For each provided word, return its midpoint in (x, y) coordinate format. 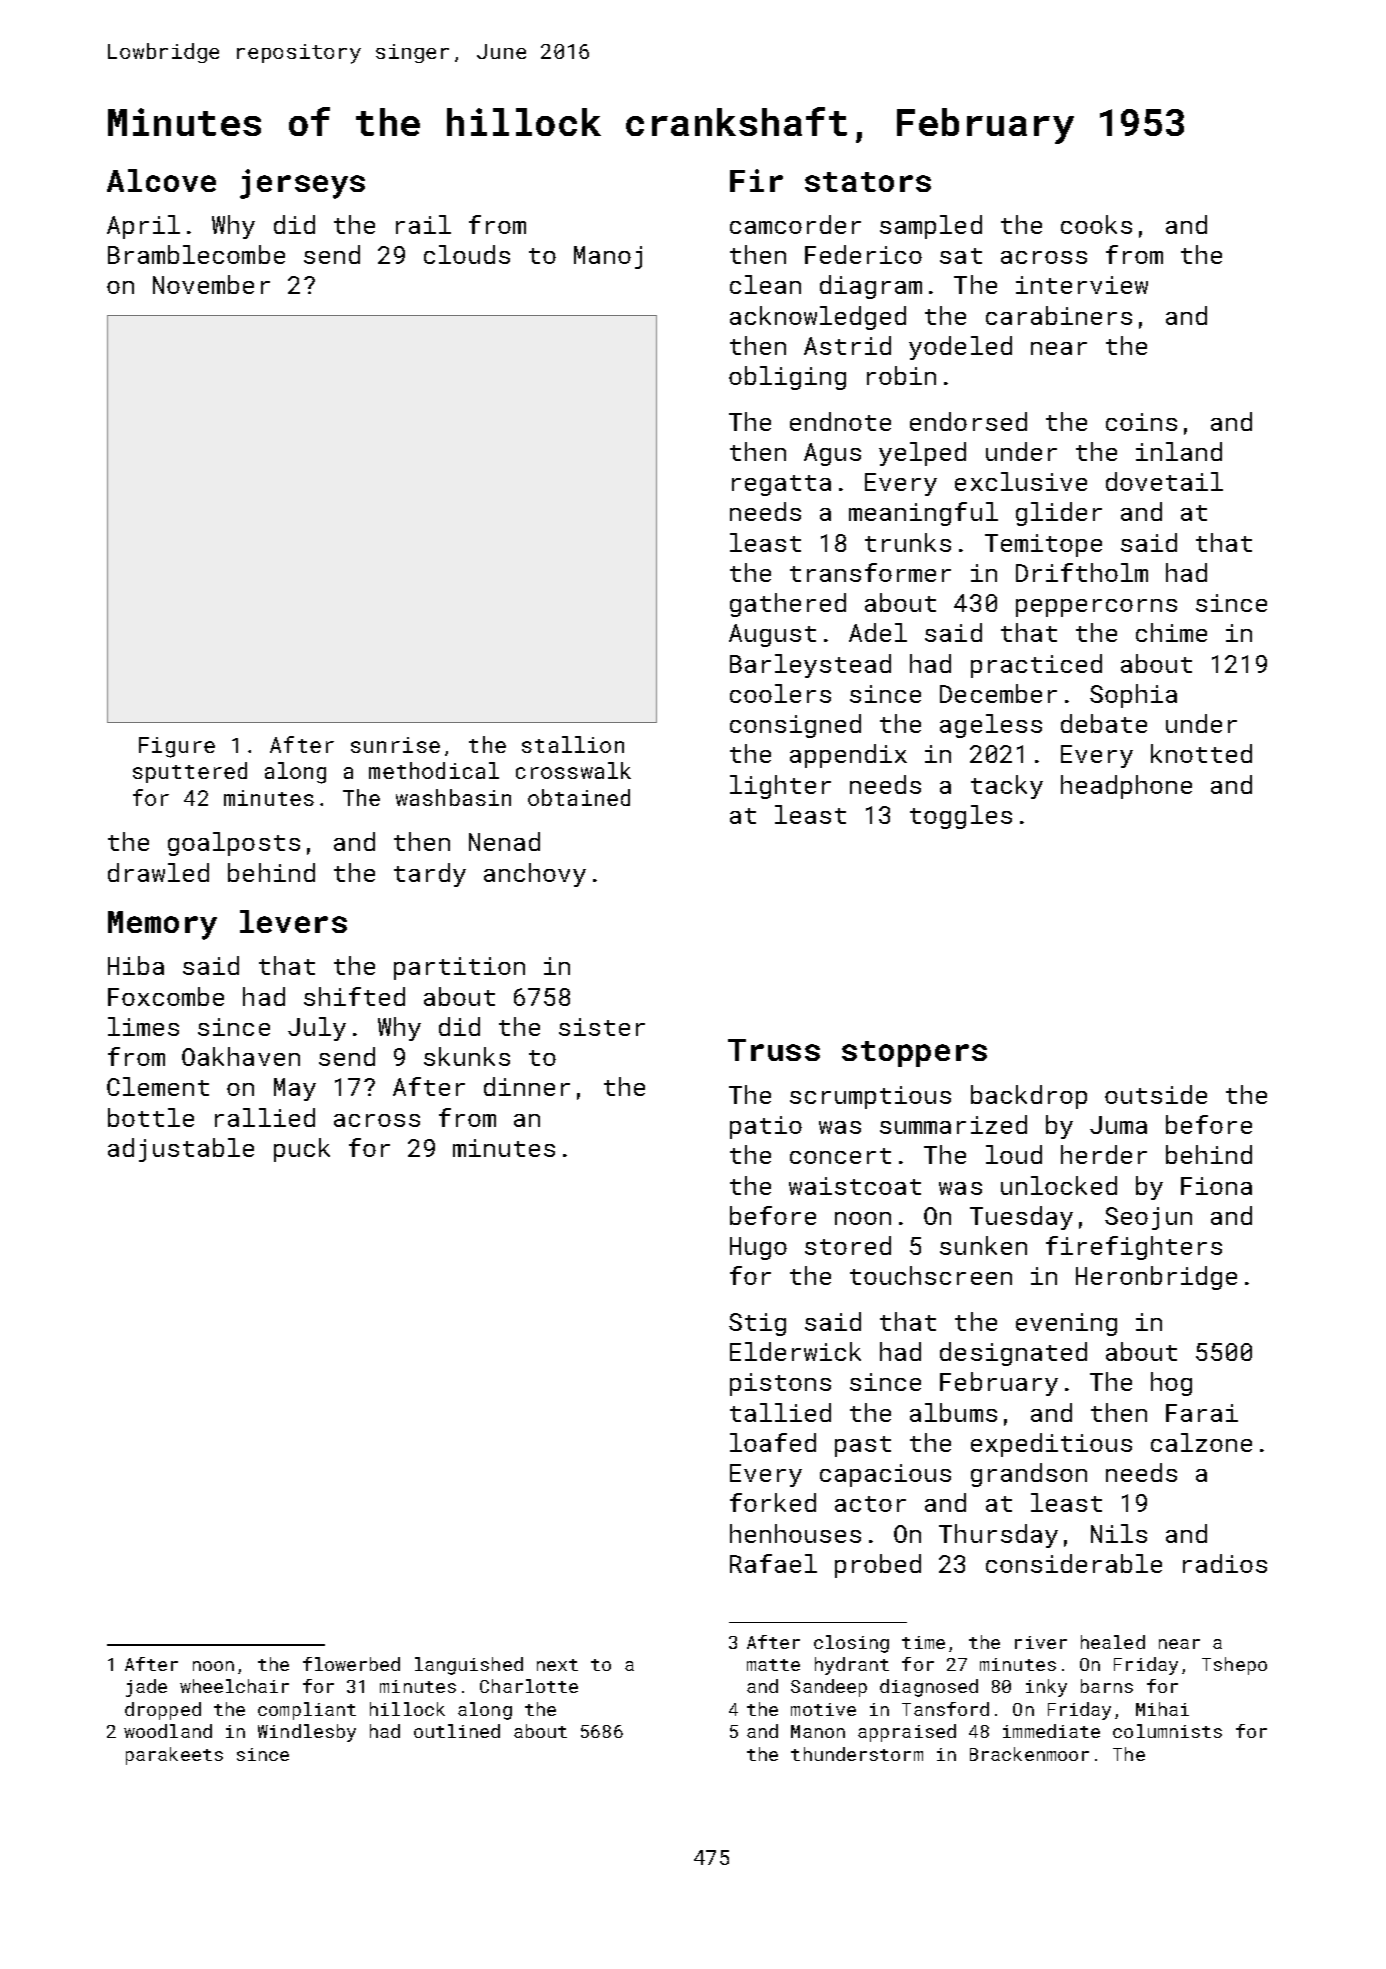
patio (766, 1127)
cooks (1096, 224)
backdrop (1029, 1097)
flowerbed (351, 1664)
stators (868, 182)
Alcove (161, 180)
